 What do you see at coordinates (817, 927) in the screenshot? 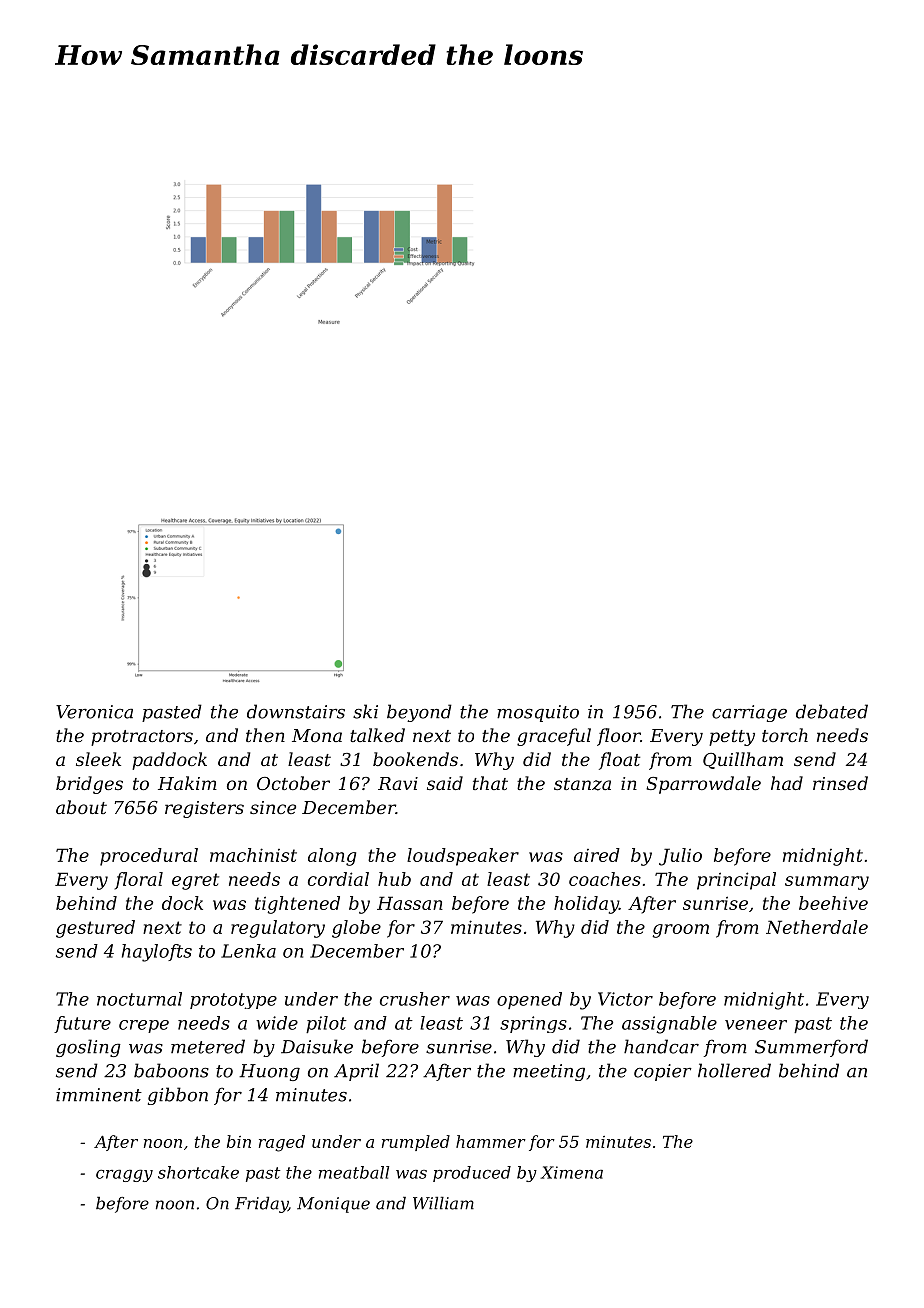
I see `Netherdale` at bounding box center [817, 927].
